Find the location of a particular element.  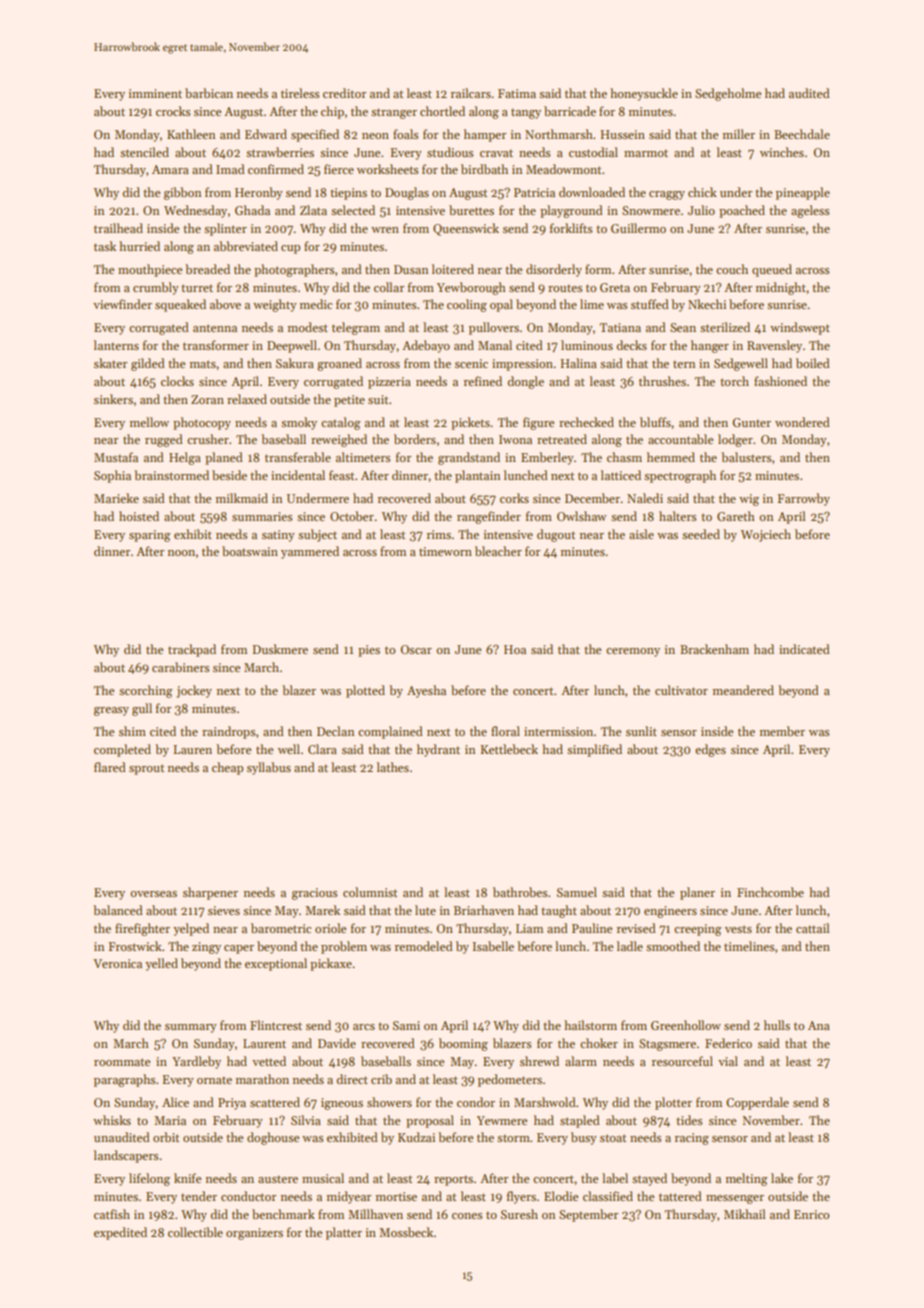

Adebayo is located at coordinates (426, 346).
